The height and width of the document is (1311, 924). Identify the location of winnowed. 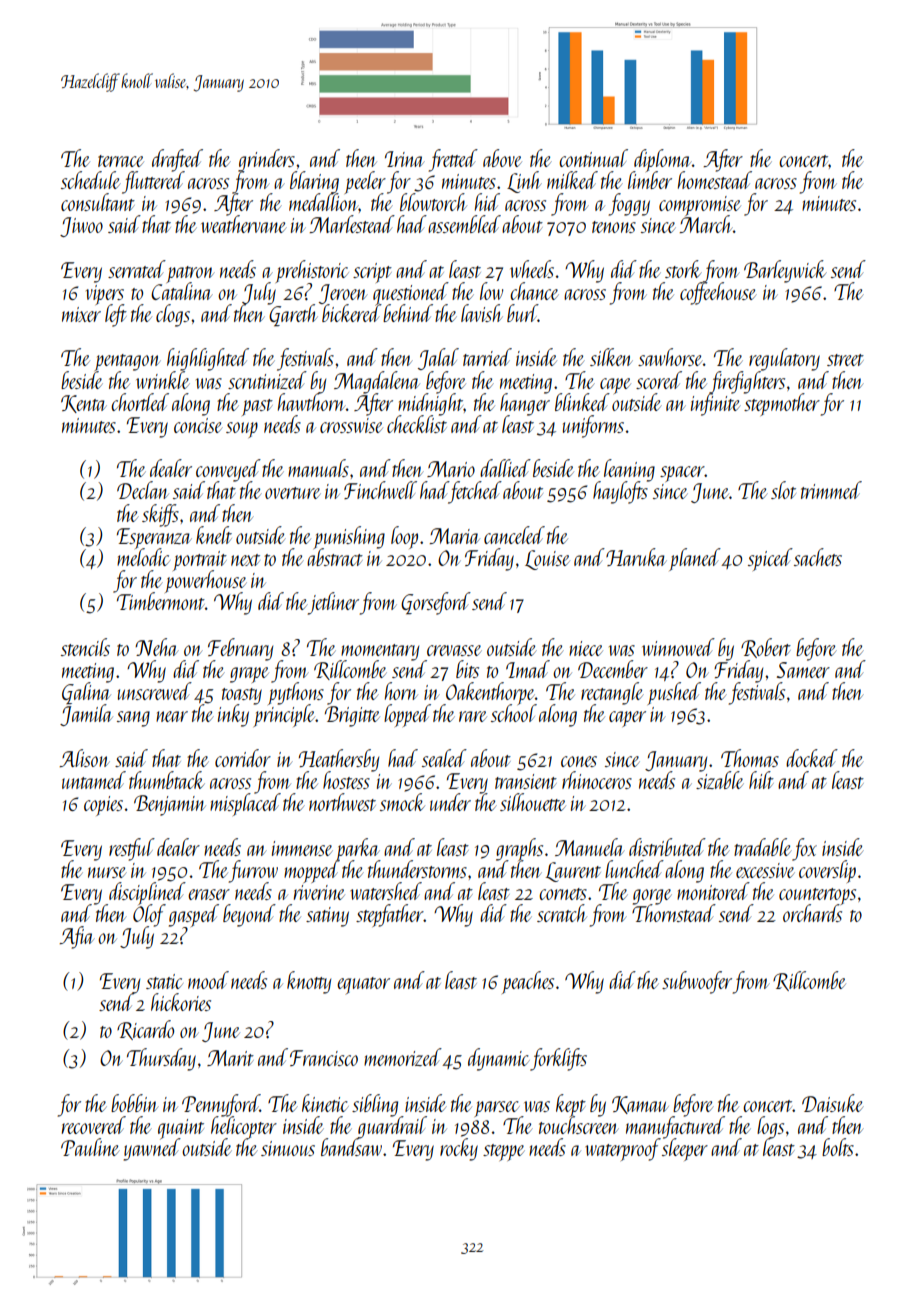
(678, 647).
